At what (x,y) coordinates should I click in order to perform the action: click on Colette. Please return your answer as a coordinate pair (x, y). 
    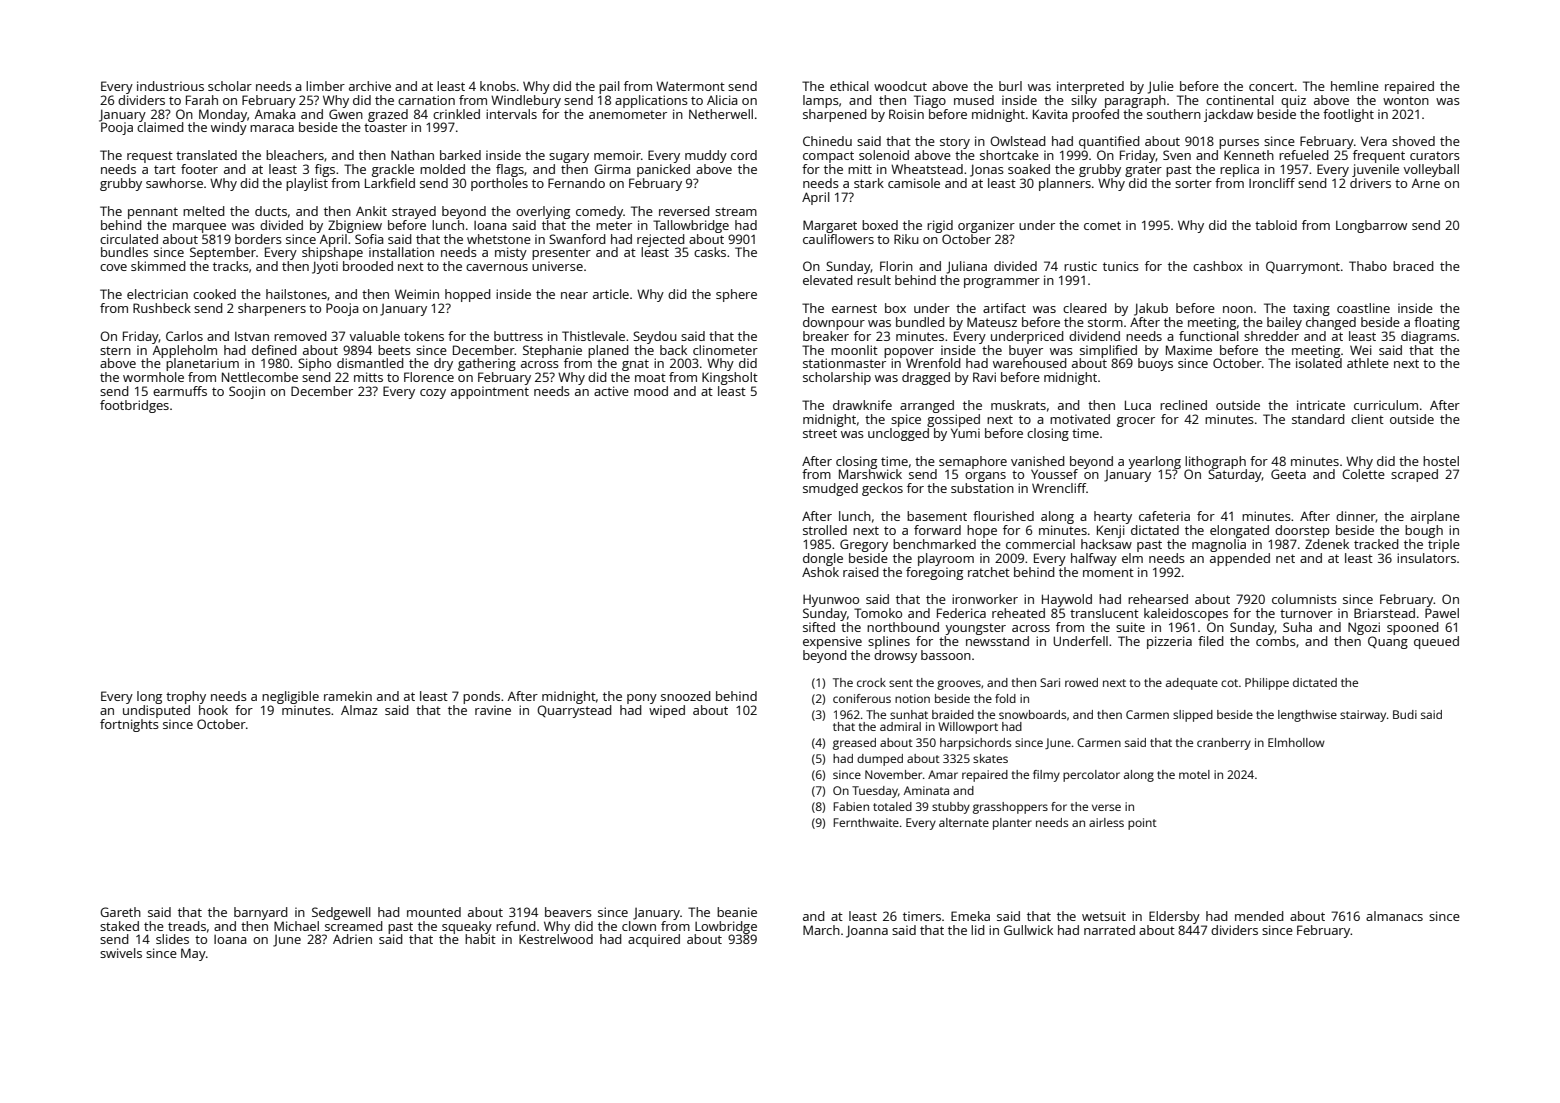
    Looking at the image, I should click on (1363, 474).
